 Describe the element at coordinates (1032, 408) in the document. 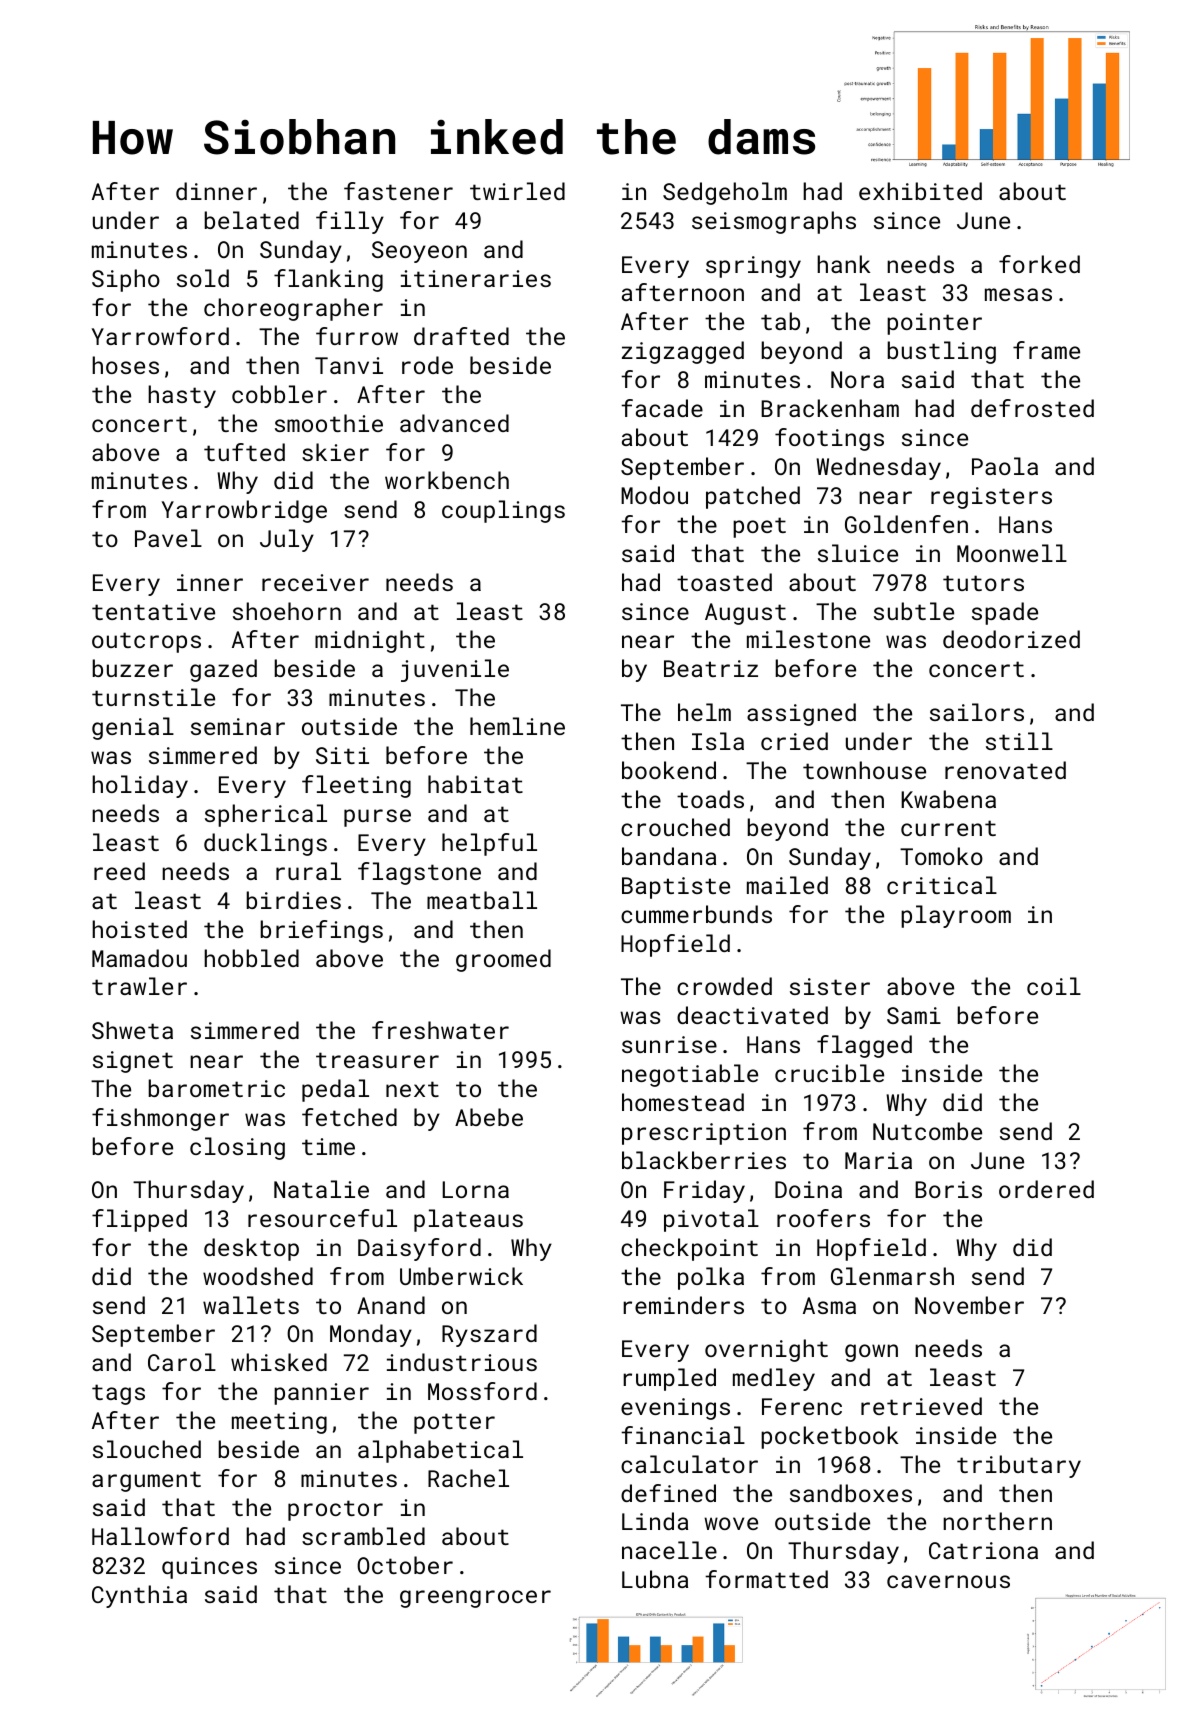

I see `defrosted` at that location.
